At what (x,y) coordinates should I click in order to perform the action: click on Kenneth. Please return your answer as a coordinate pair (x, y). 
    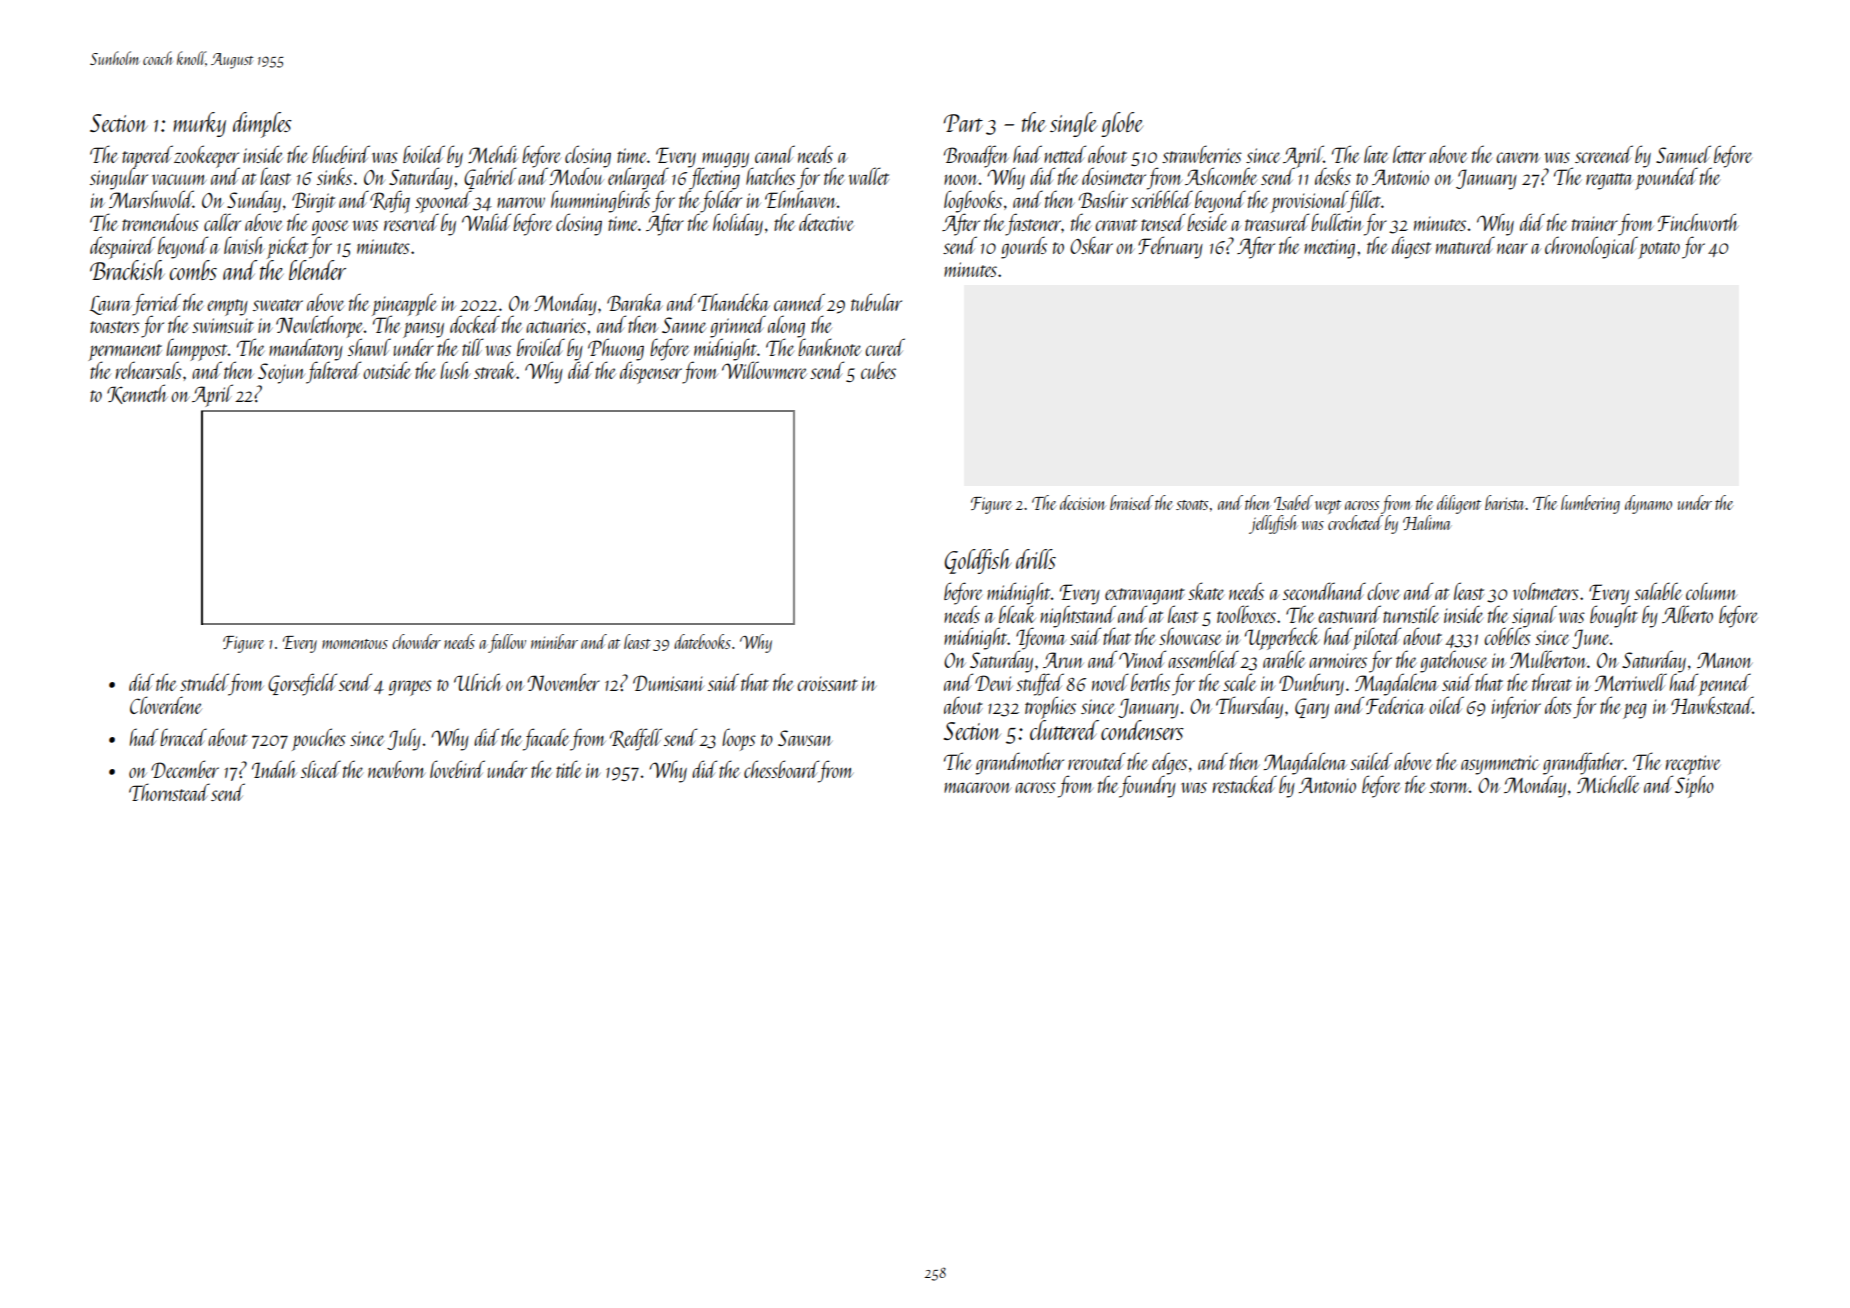
    Looking at the image, I should click on (137, 394).
